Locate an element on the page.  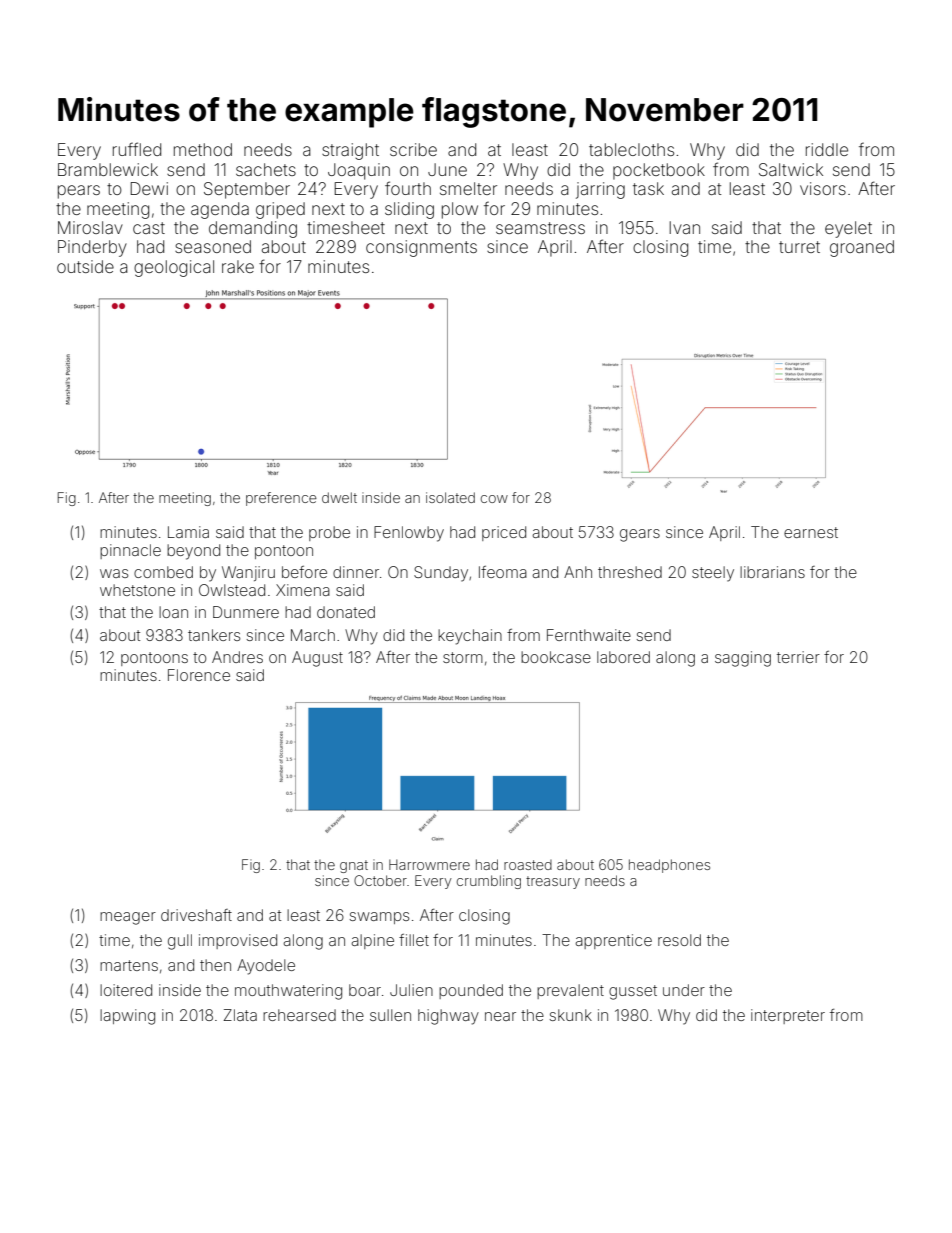
turret is located at coordinates (799, 247).
